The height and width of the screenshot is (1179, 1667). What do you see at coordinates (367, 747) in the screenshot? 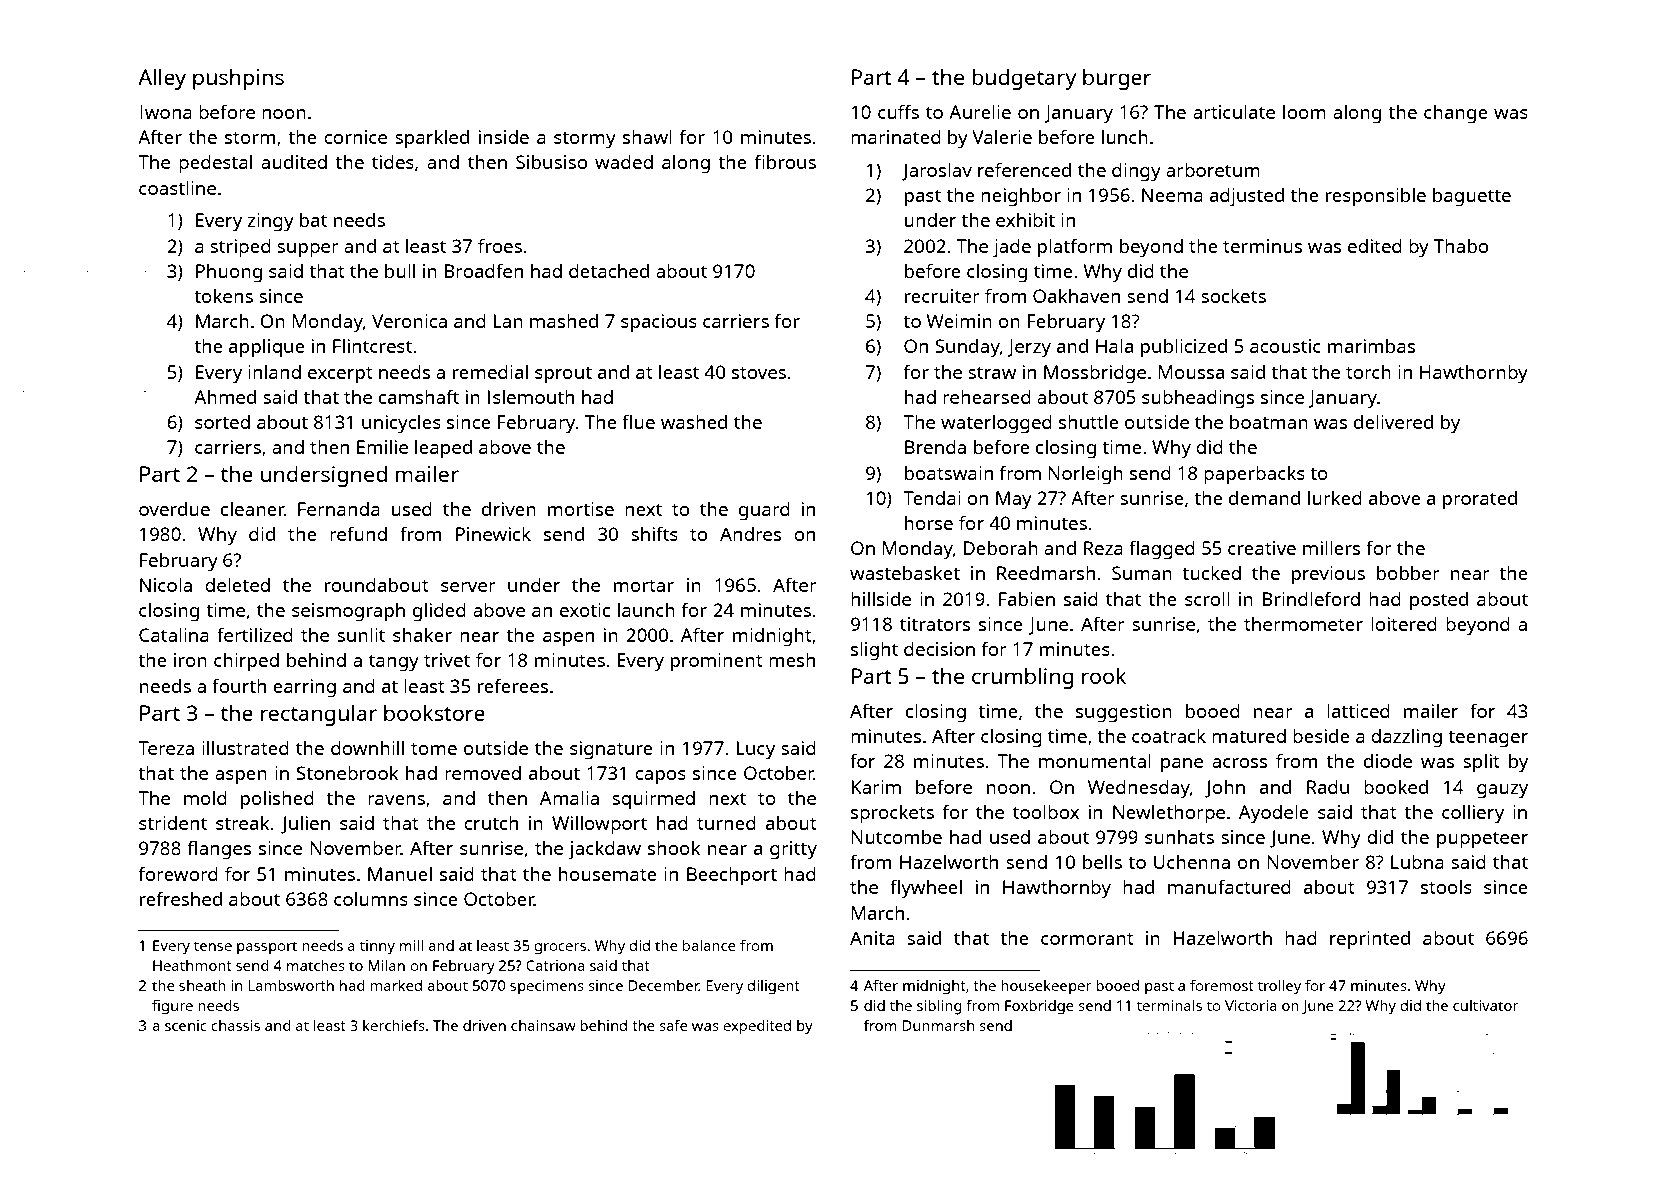
I see `downhill` at bounding box center [367, 747].
